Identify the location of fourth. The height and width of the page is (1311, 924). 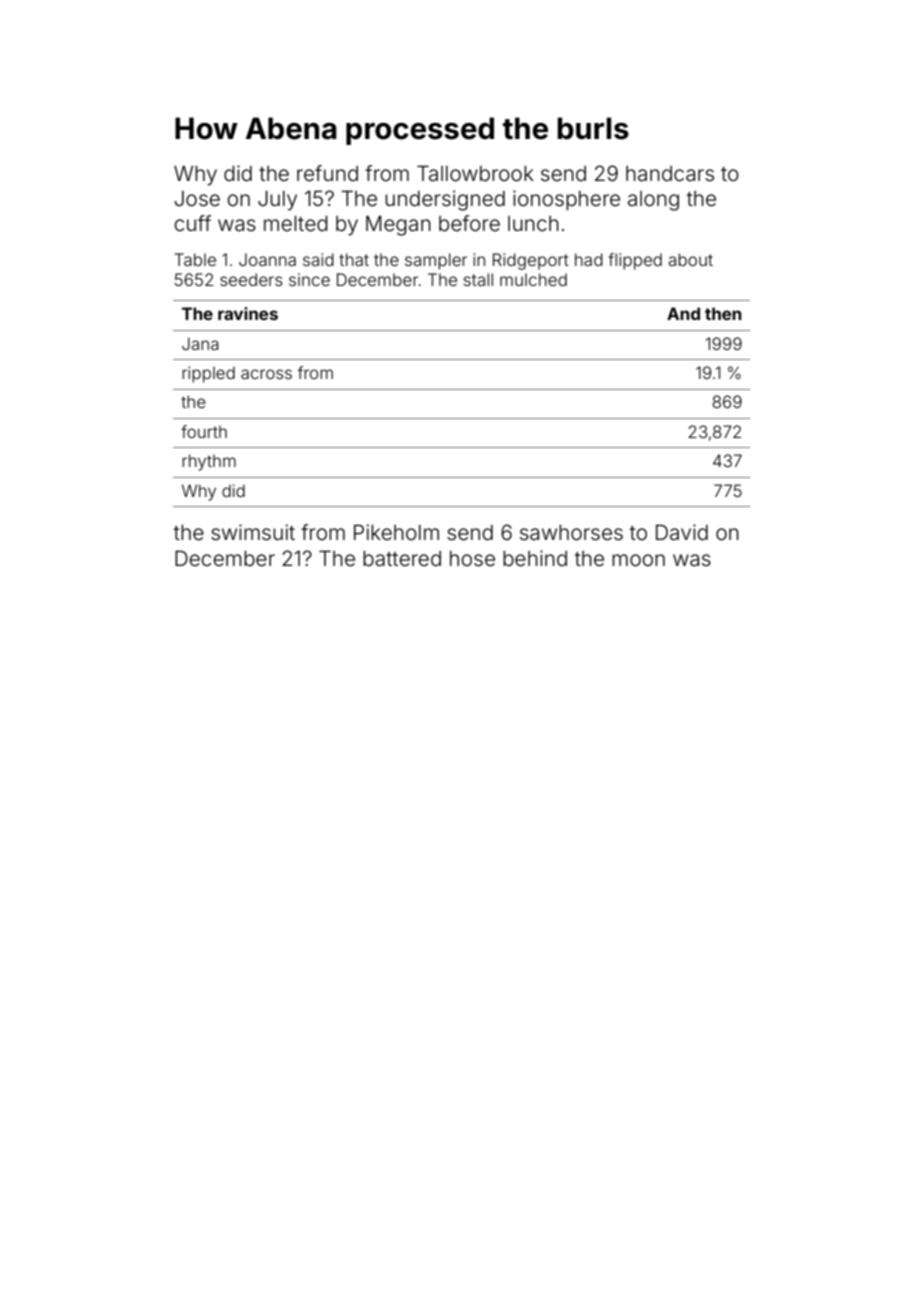
(204, 431).
